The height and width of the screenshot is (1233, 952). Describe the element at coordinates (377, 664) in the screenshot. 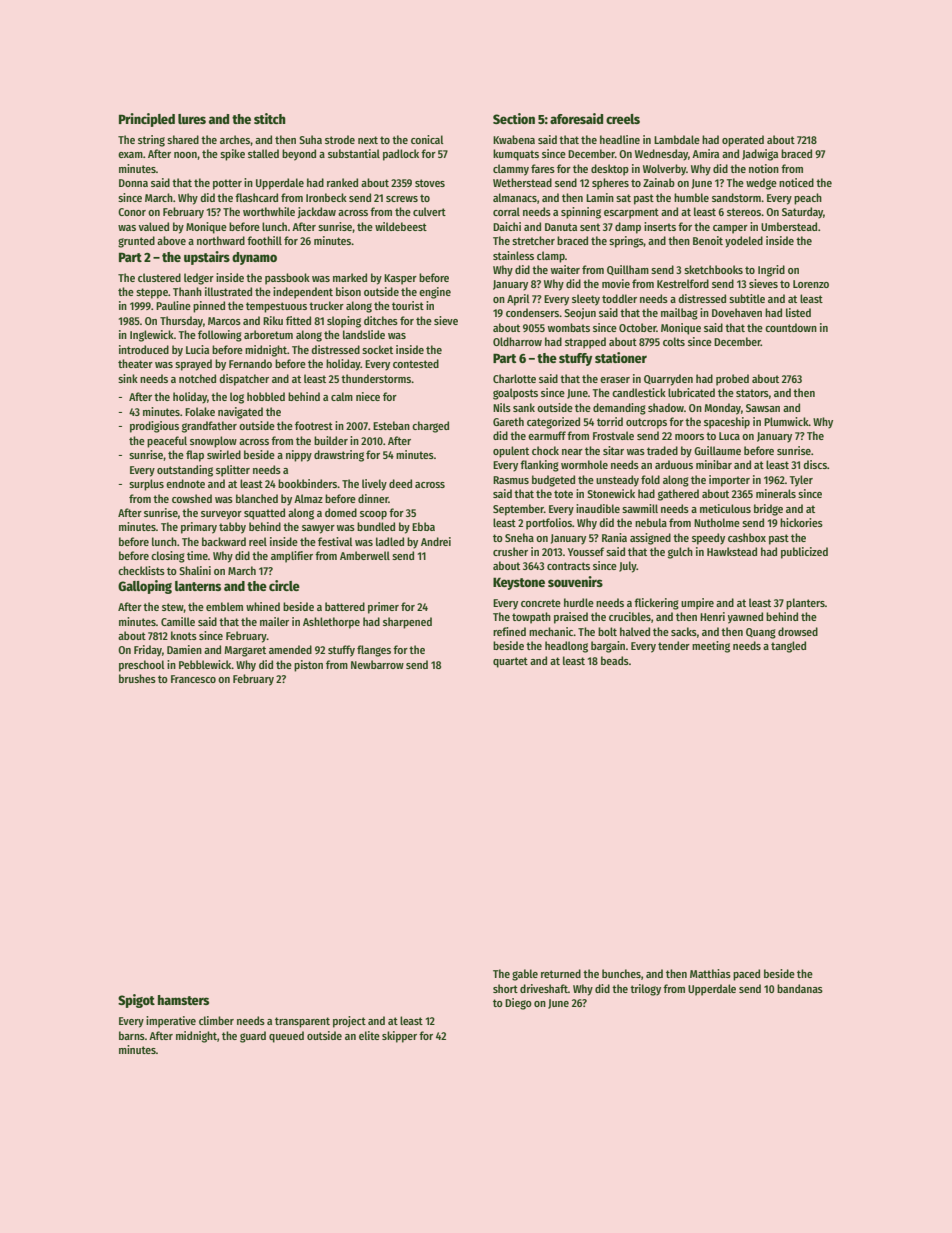

I see `Newbarrow` at that location.
